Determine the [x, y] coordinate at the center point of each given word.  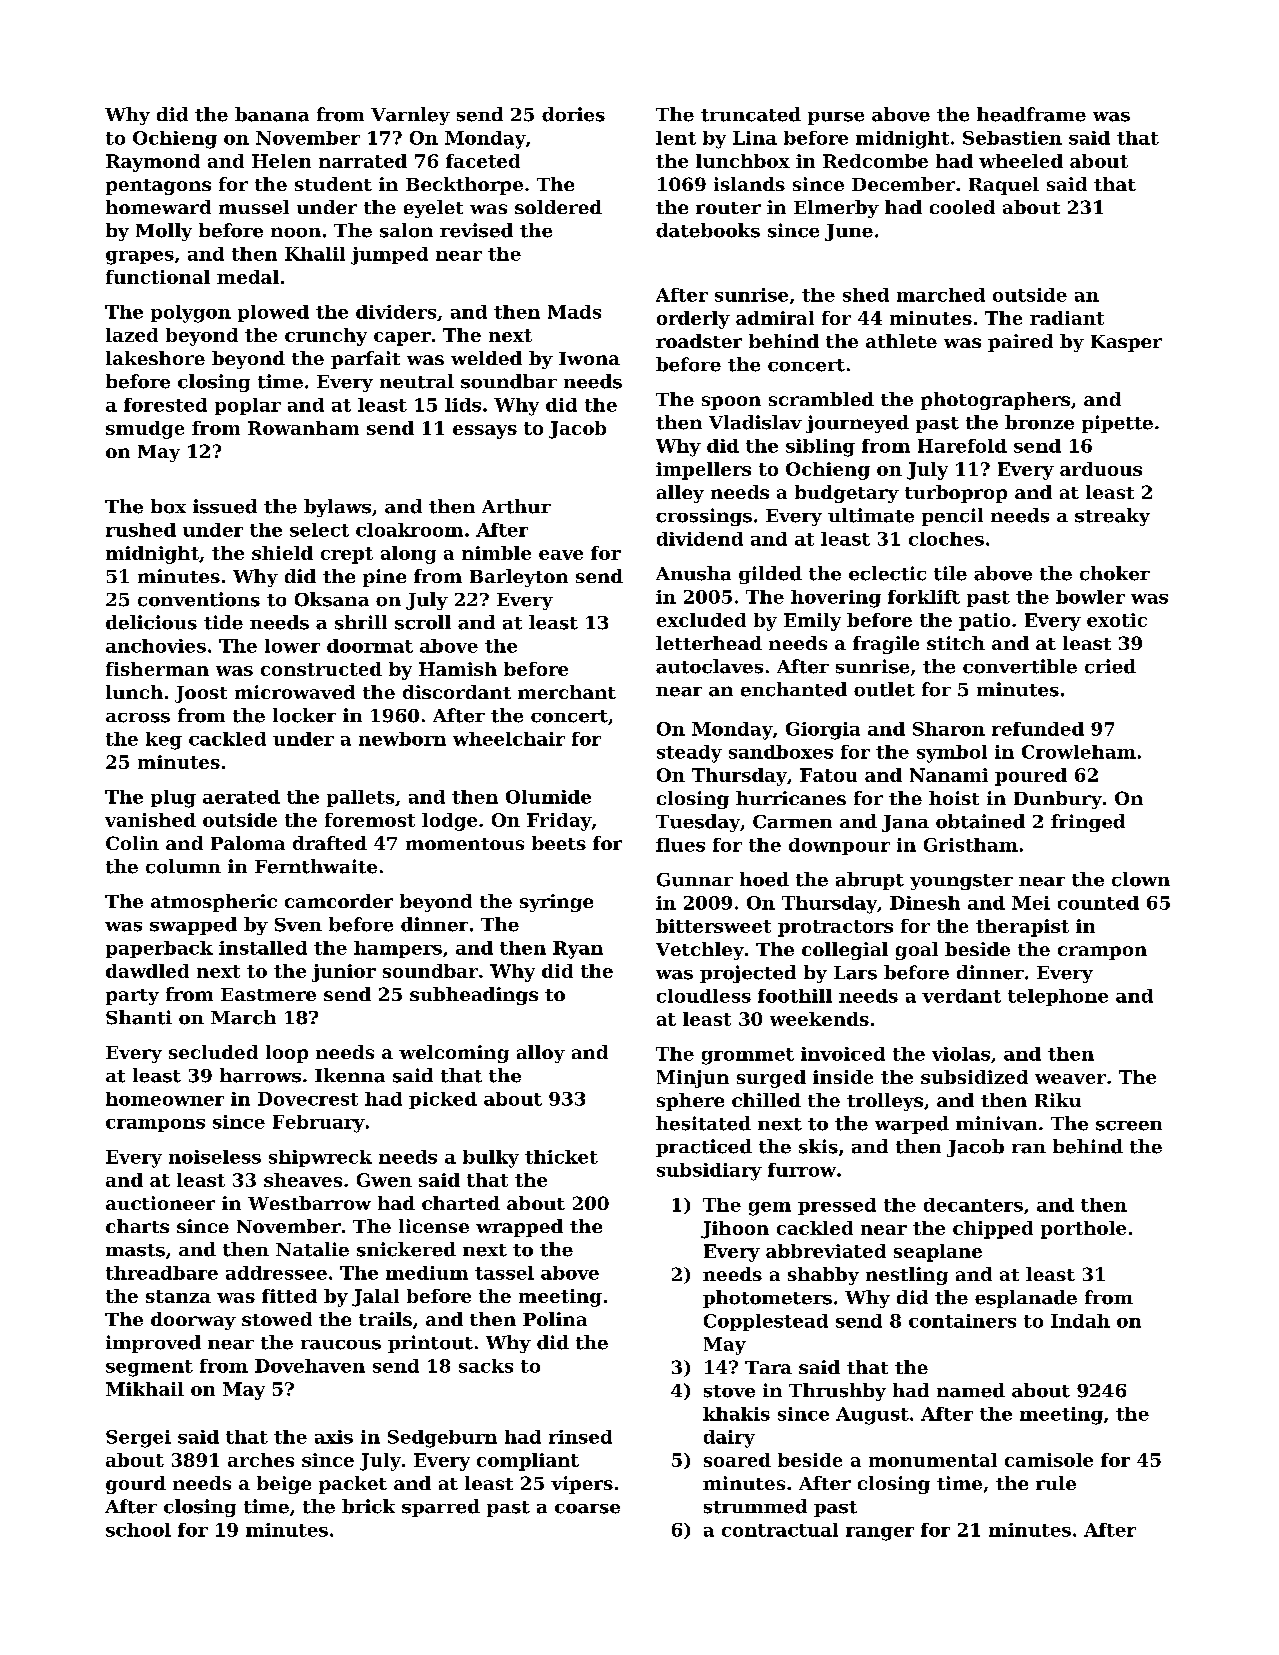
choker [1115, 573]
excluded [701, 620]
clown [1141, 879]
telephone [1058, 997]
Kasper [1126, 343]
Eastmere [268, 994]
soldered [558, 207]
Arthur [516, 506]
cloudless [704, 996]
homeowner [165, 1099]
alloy [541, 1054]
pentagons [158, 187]
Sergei [138, 1439]
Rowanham [303, 428]
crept [347, 555]
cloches [946, 539]
